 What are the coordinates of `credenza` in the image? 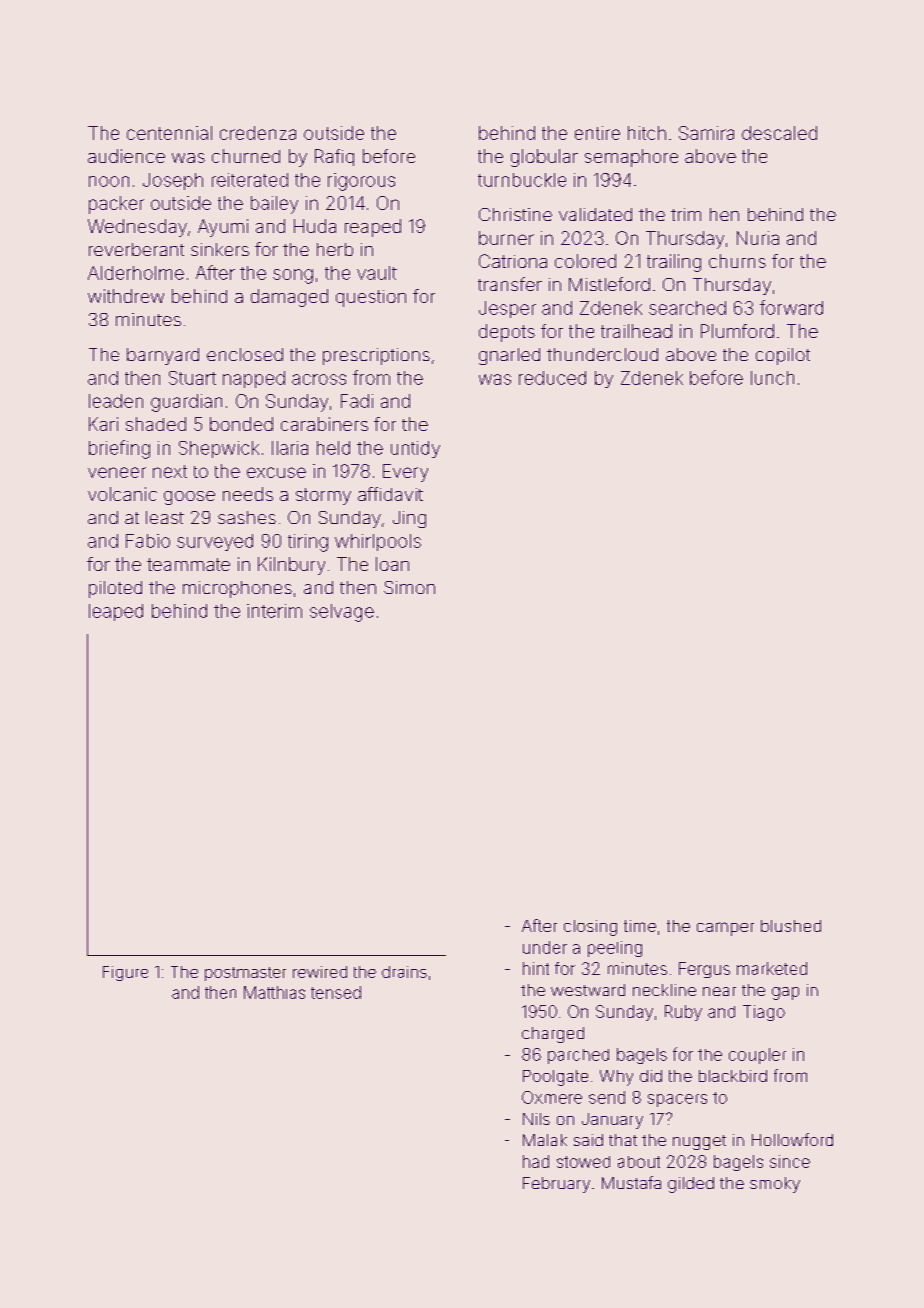 It's located at (258, 133).
